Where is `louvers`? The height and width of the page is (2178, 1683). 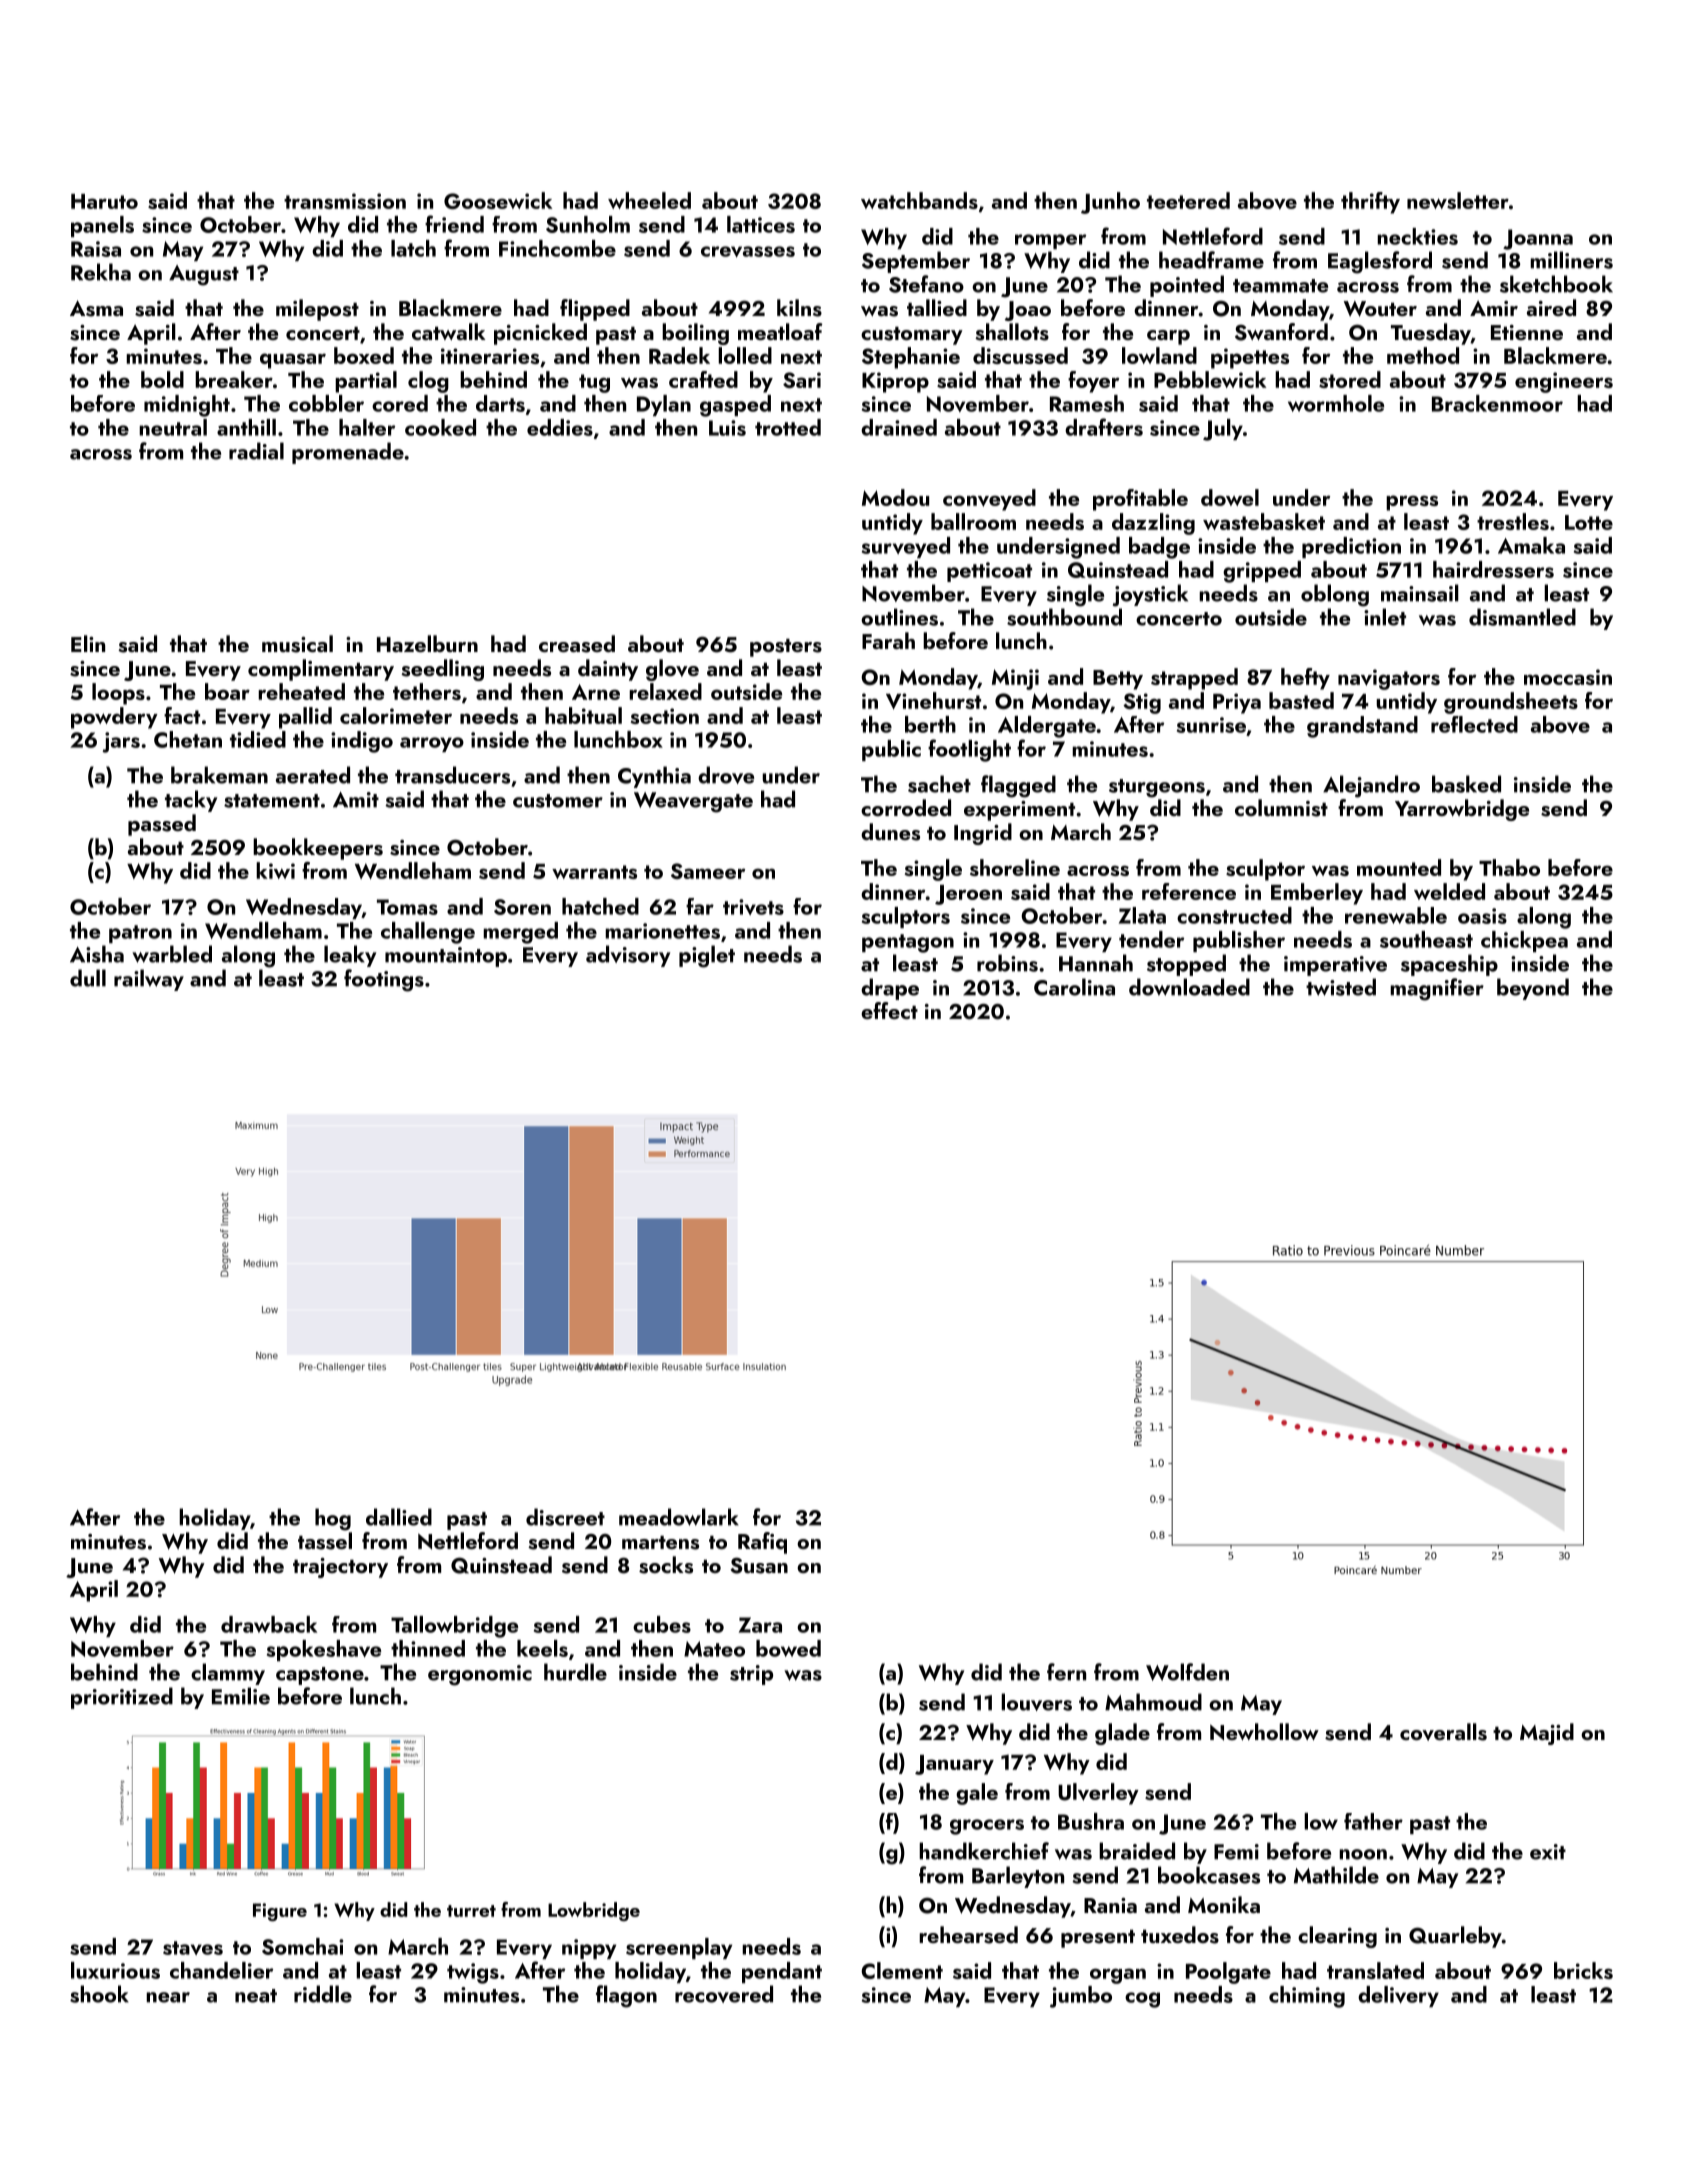 louvers is located at coordinates (1036, 1702).
